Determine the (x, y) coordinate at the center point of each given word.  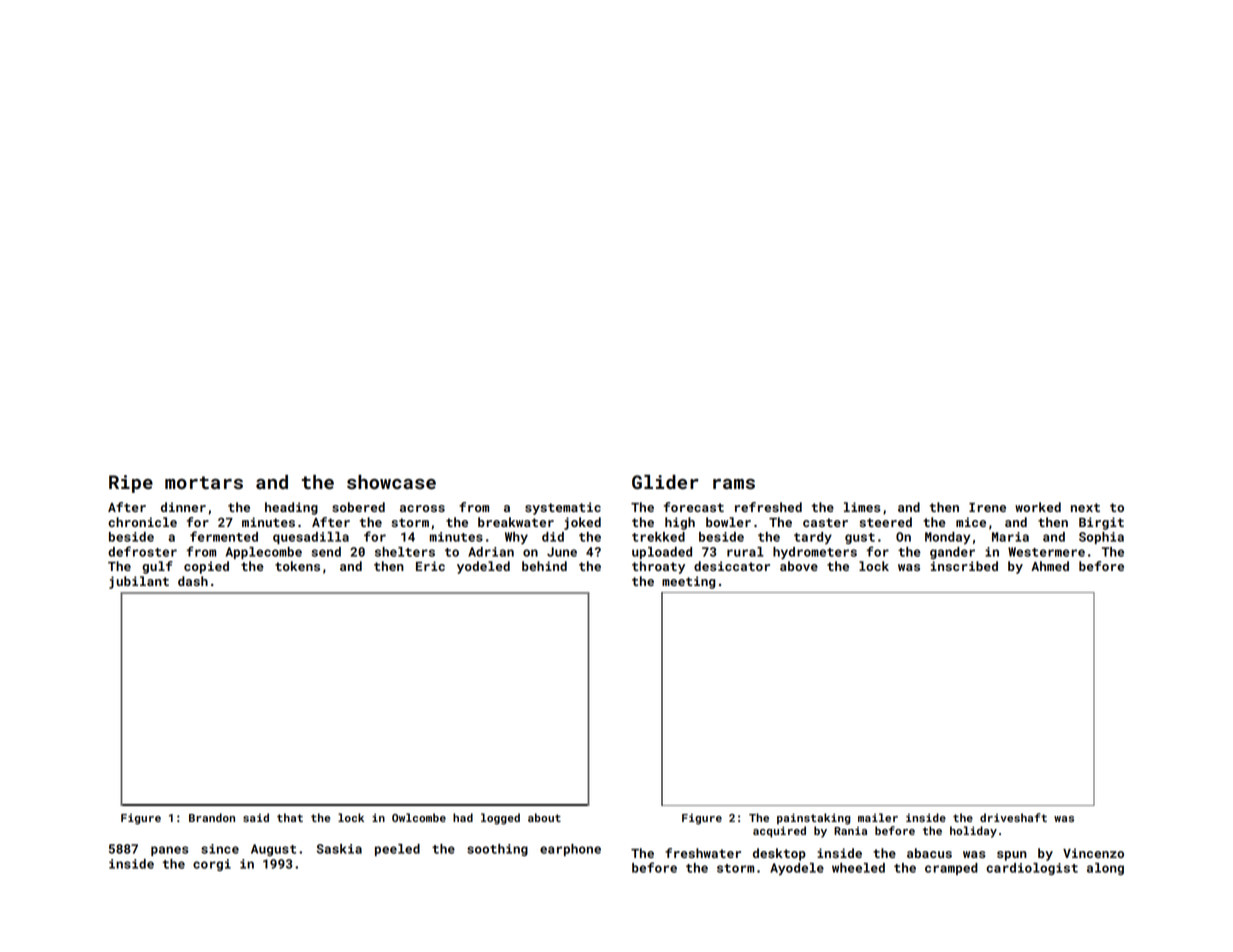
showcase (391, 482)
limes (862, 507)
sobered (358, 507)
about (544, 817)
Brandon (212, 817)
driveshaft (1013, 817)
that (290, 817)
